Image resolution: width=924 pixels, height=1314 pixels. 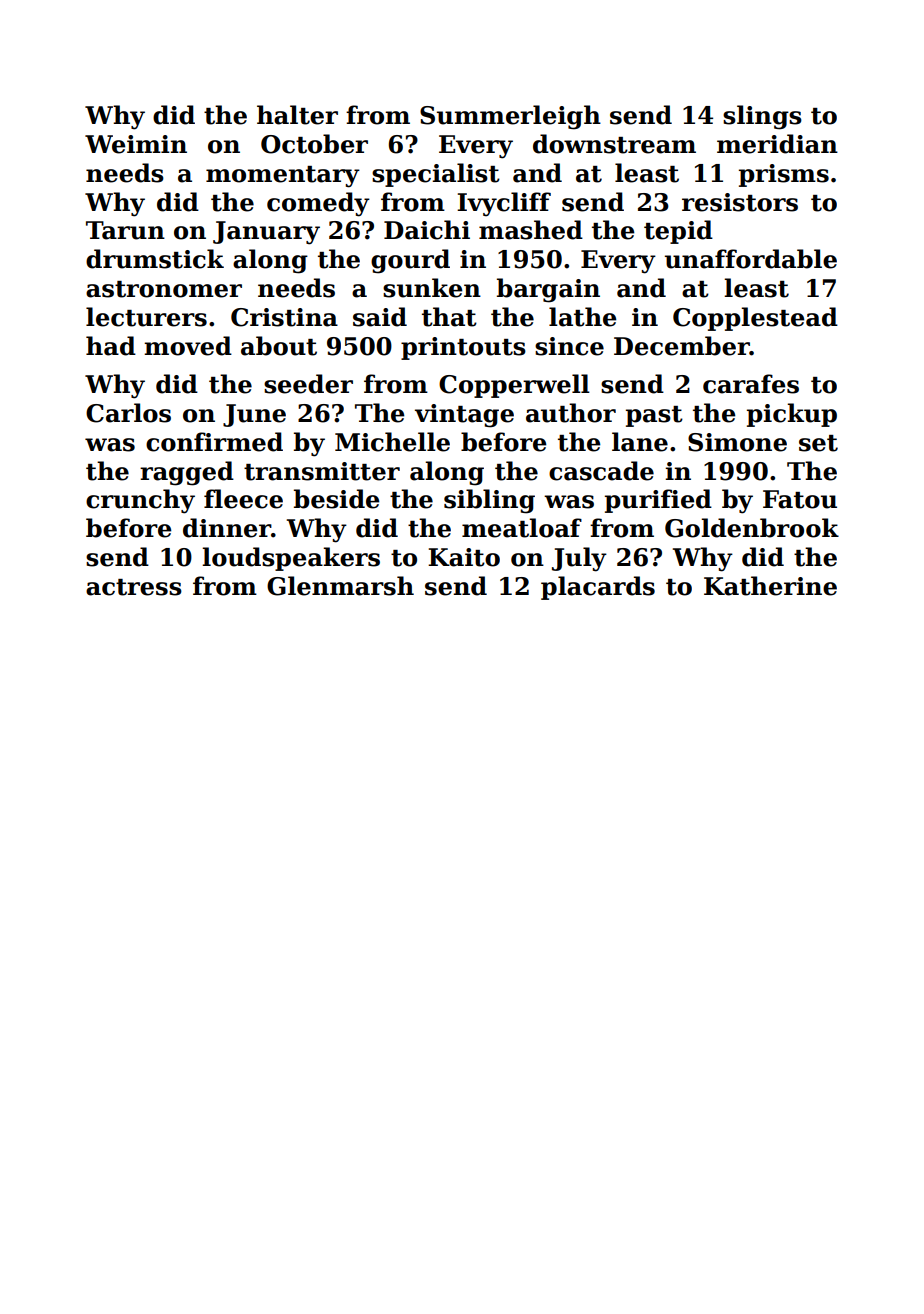 I want to click on Carlos, so click(x=128, y=413).
